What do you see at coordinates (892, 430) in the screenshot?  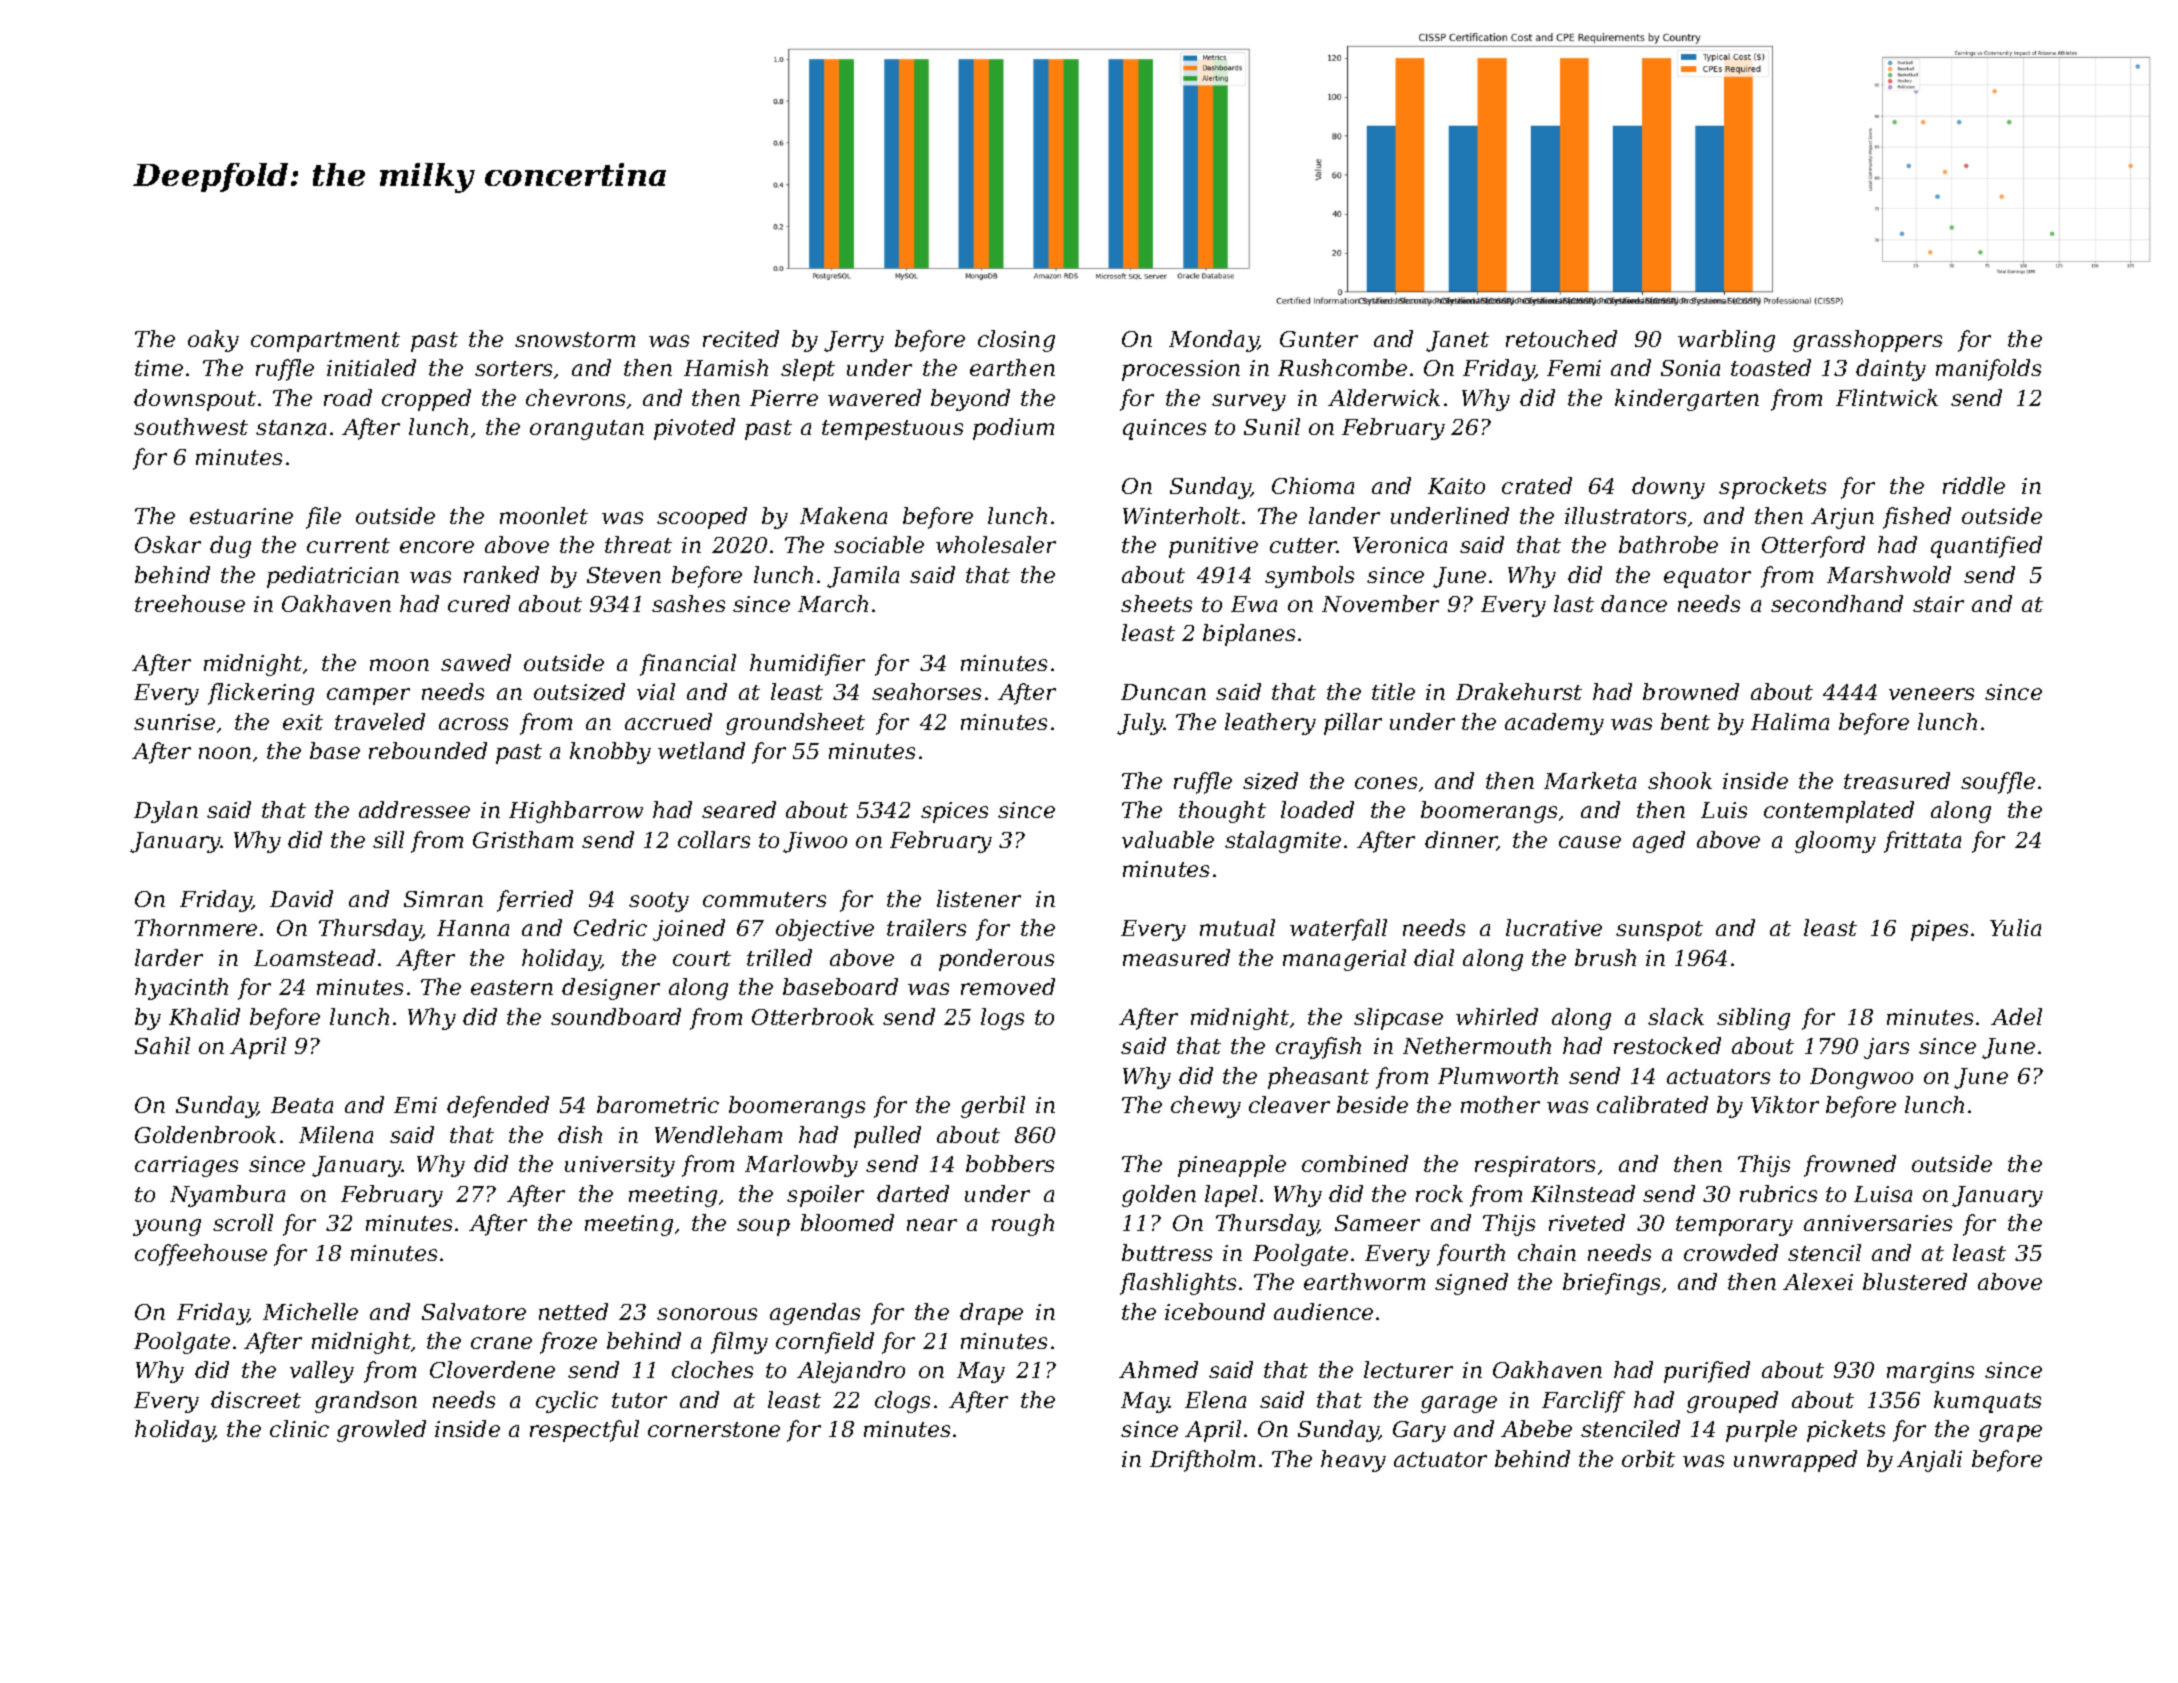 I see `tempestuous` at bounding box center [892, 430].
